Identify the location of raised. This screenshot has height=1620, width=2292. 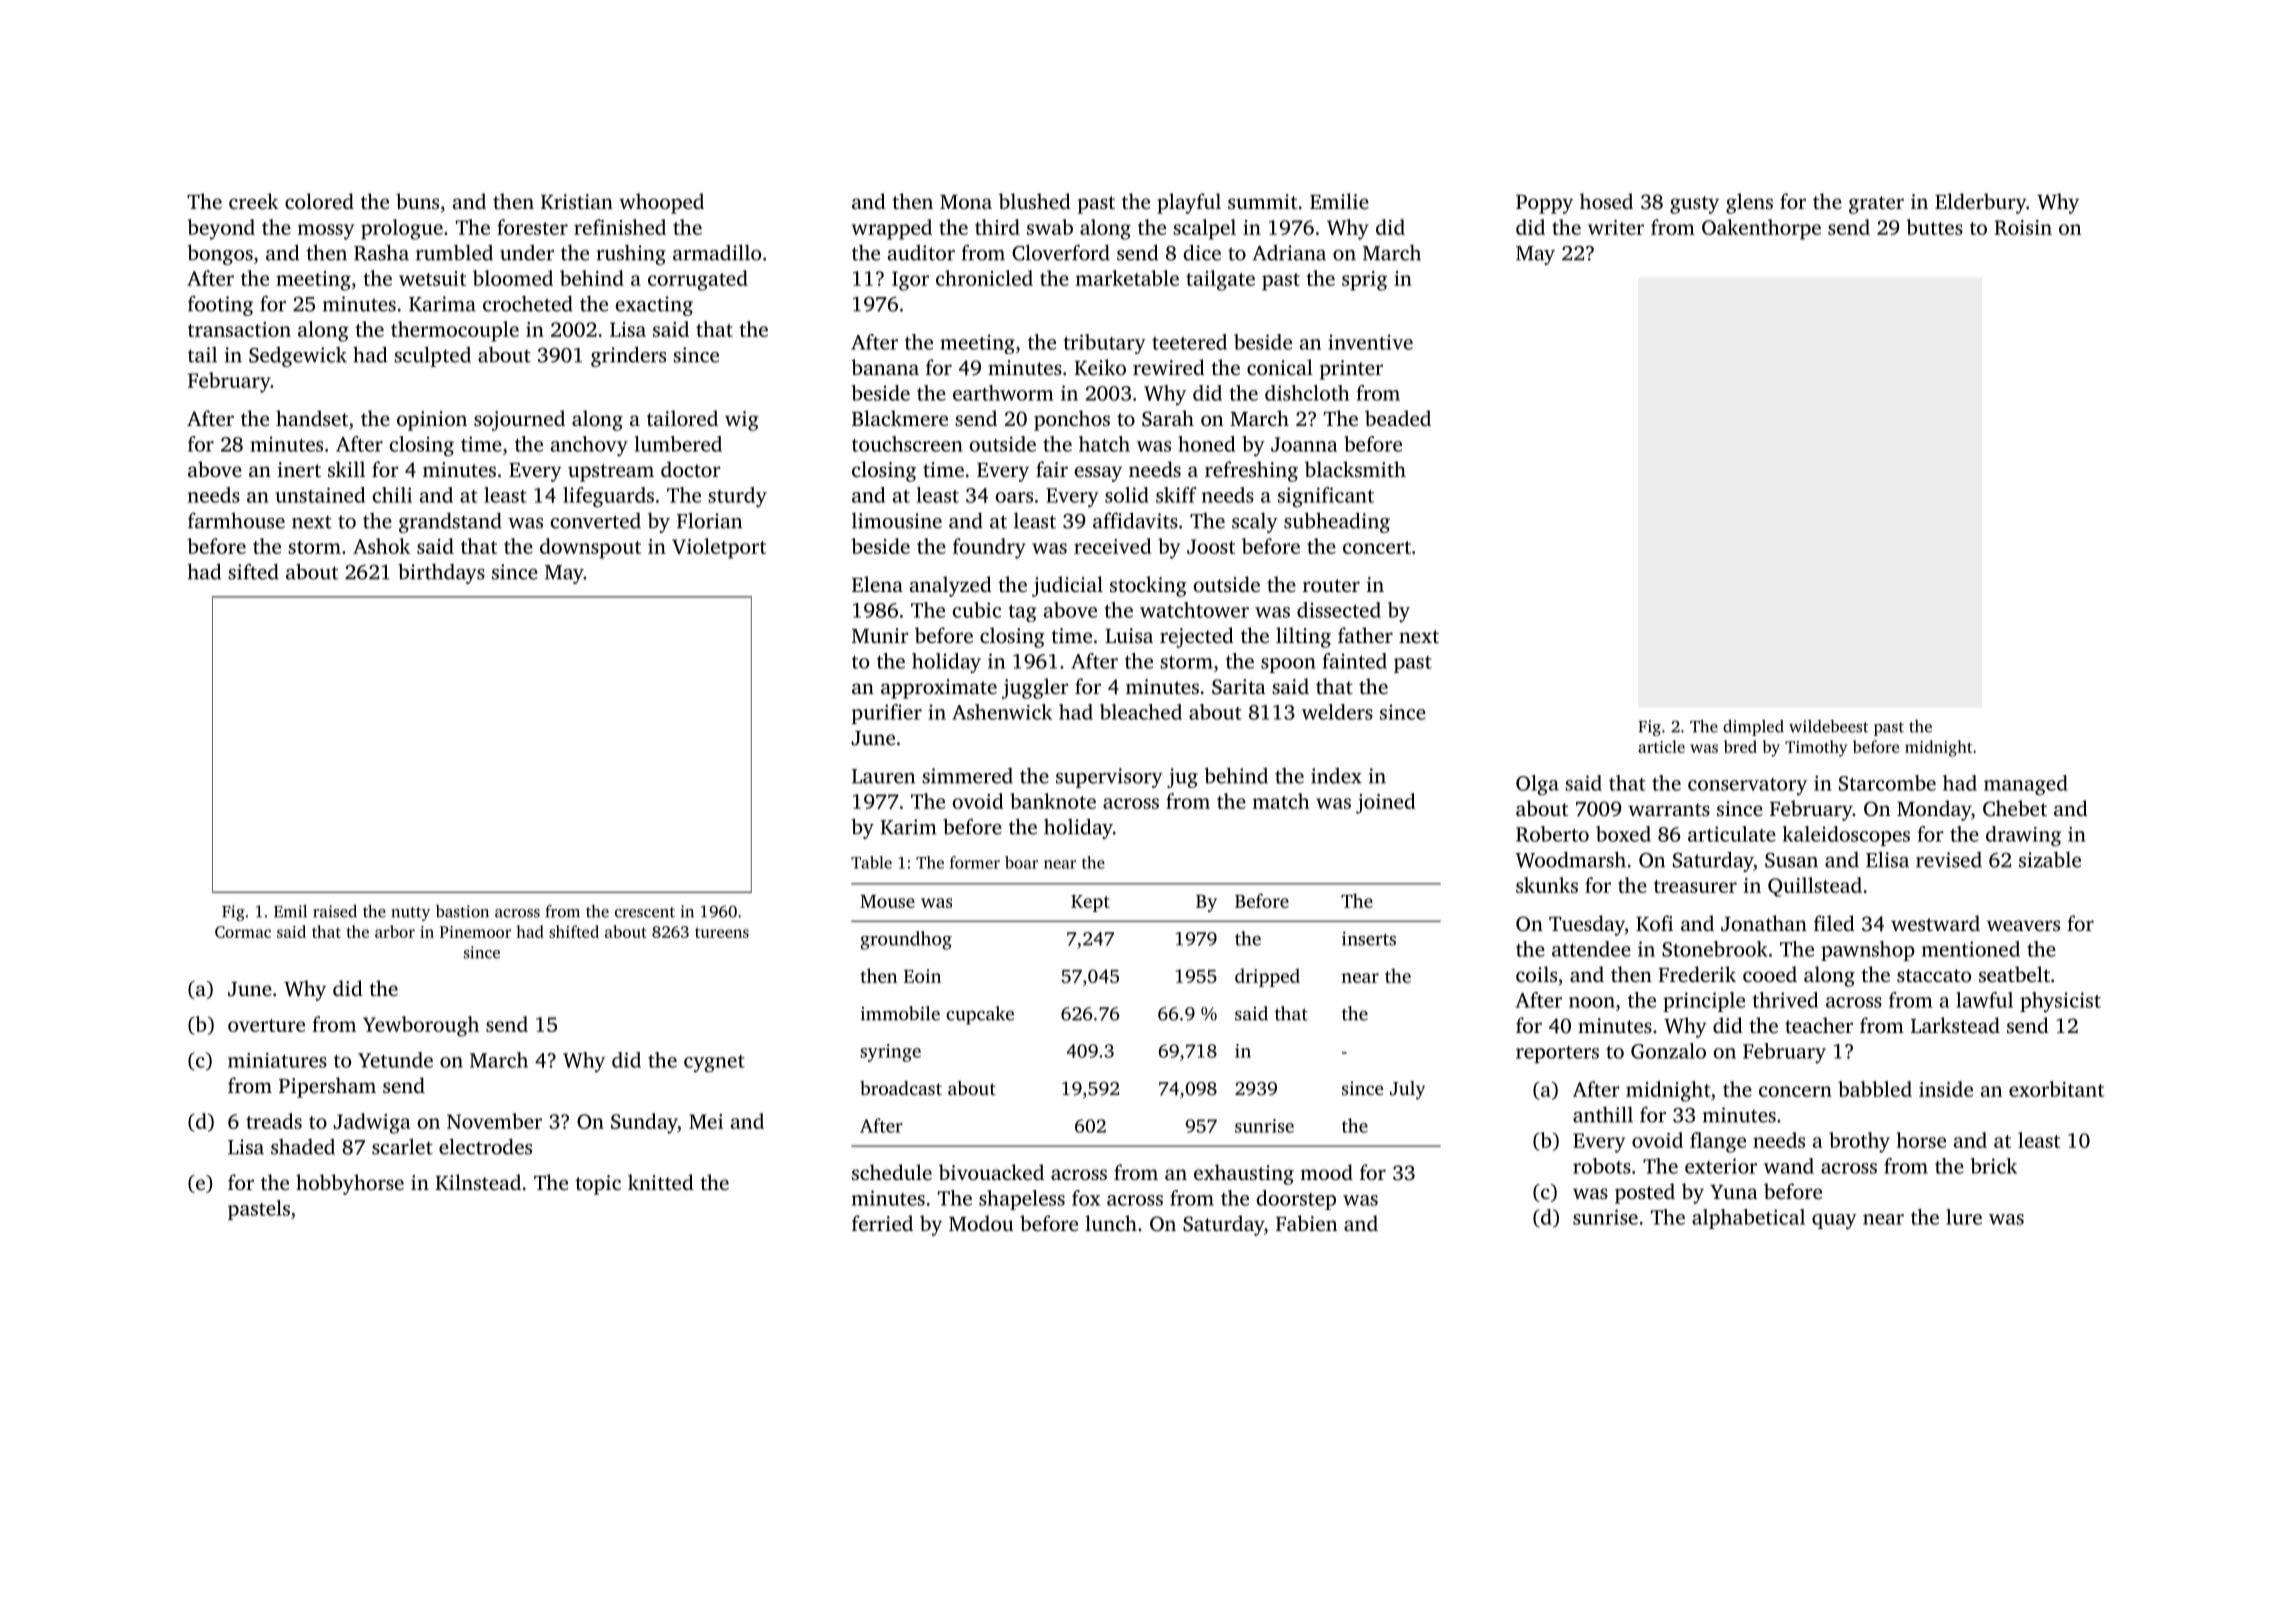
(335, 911).
